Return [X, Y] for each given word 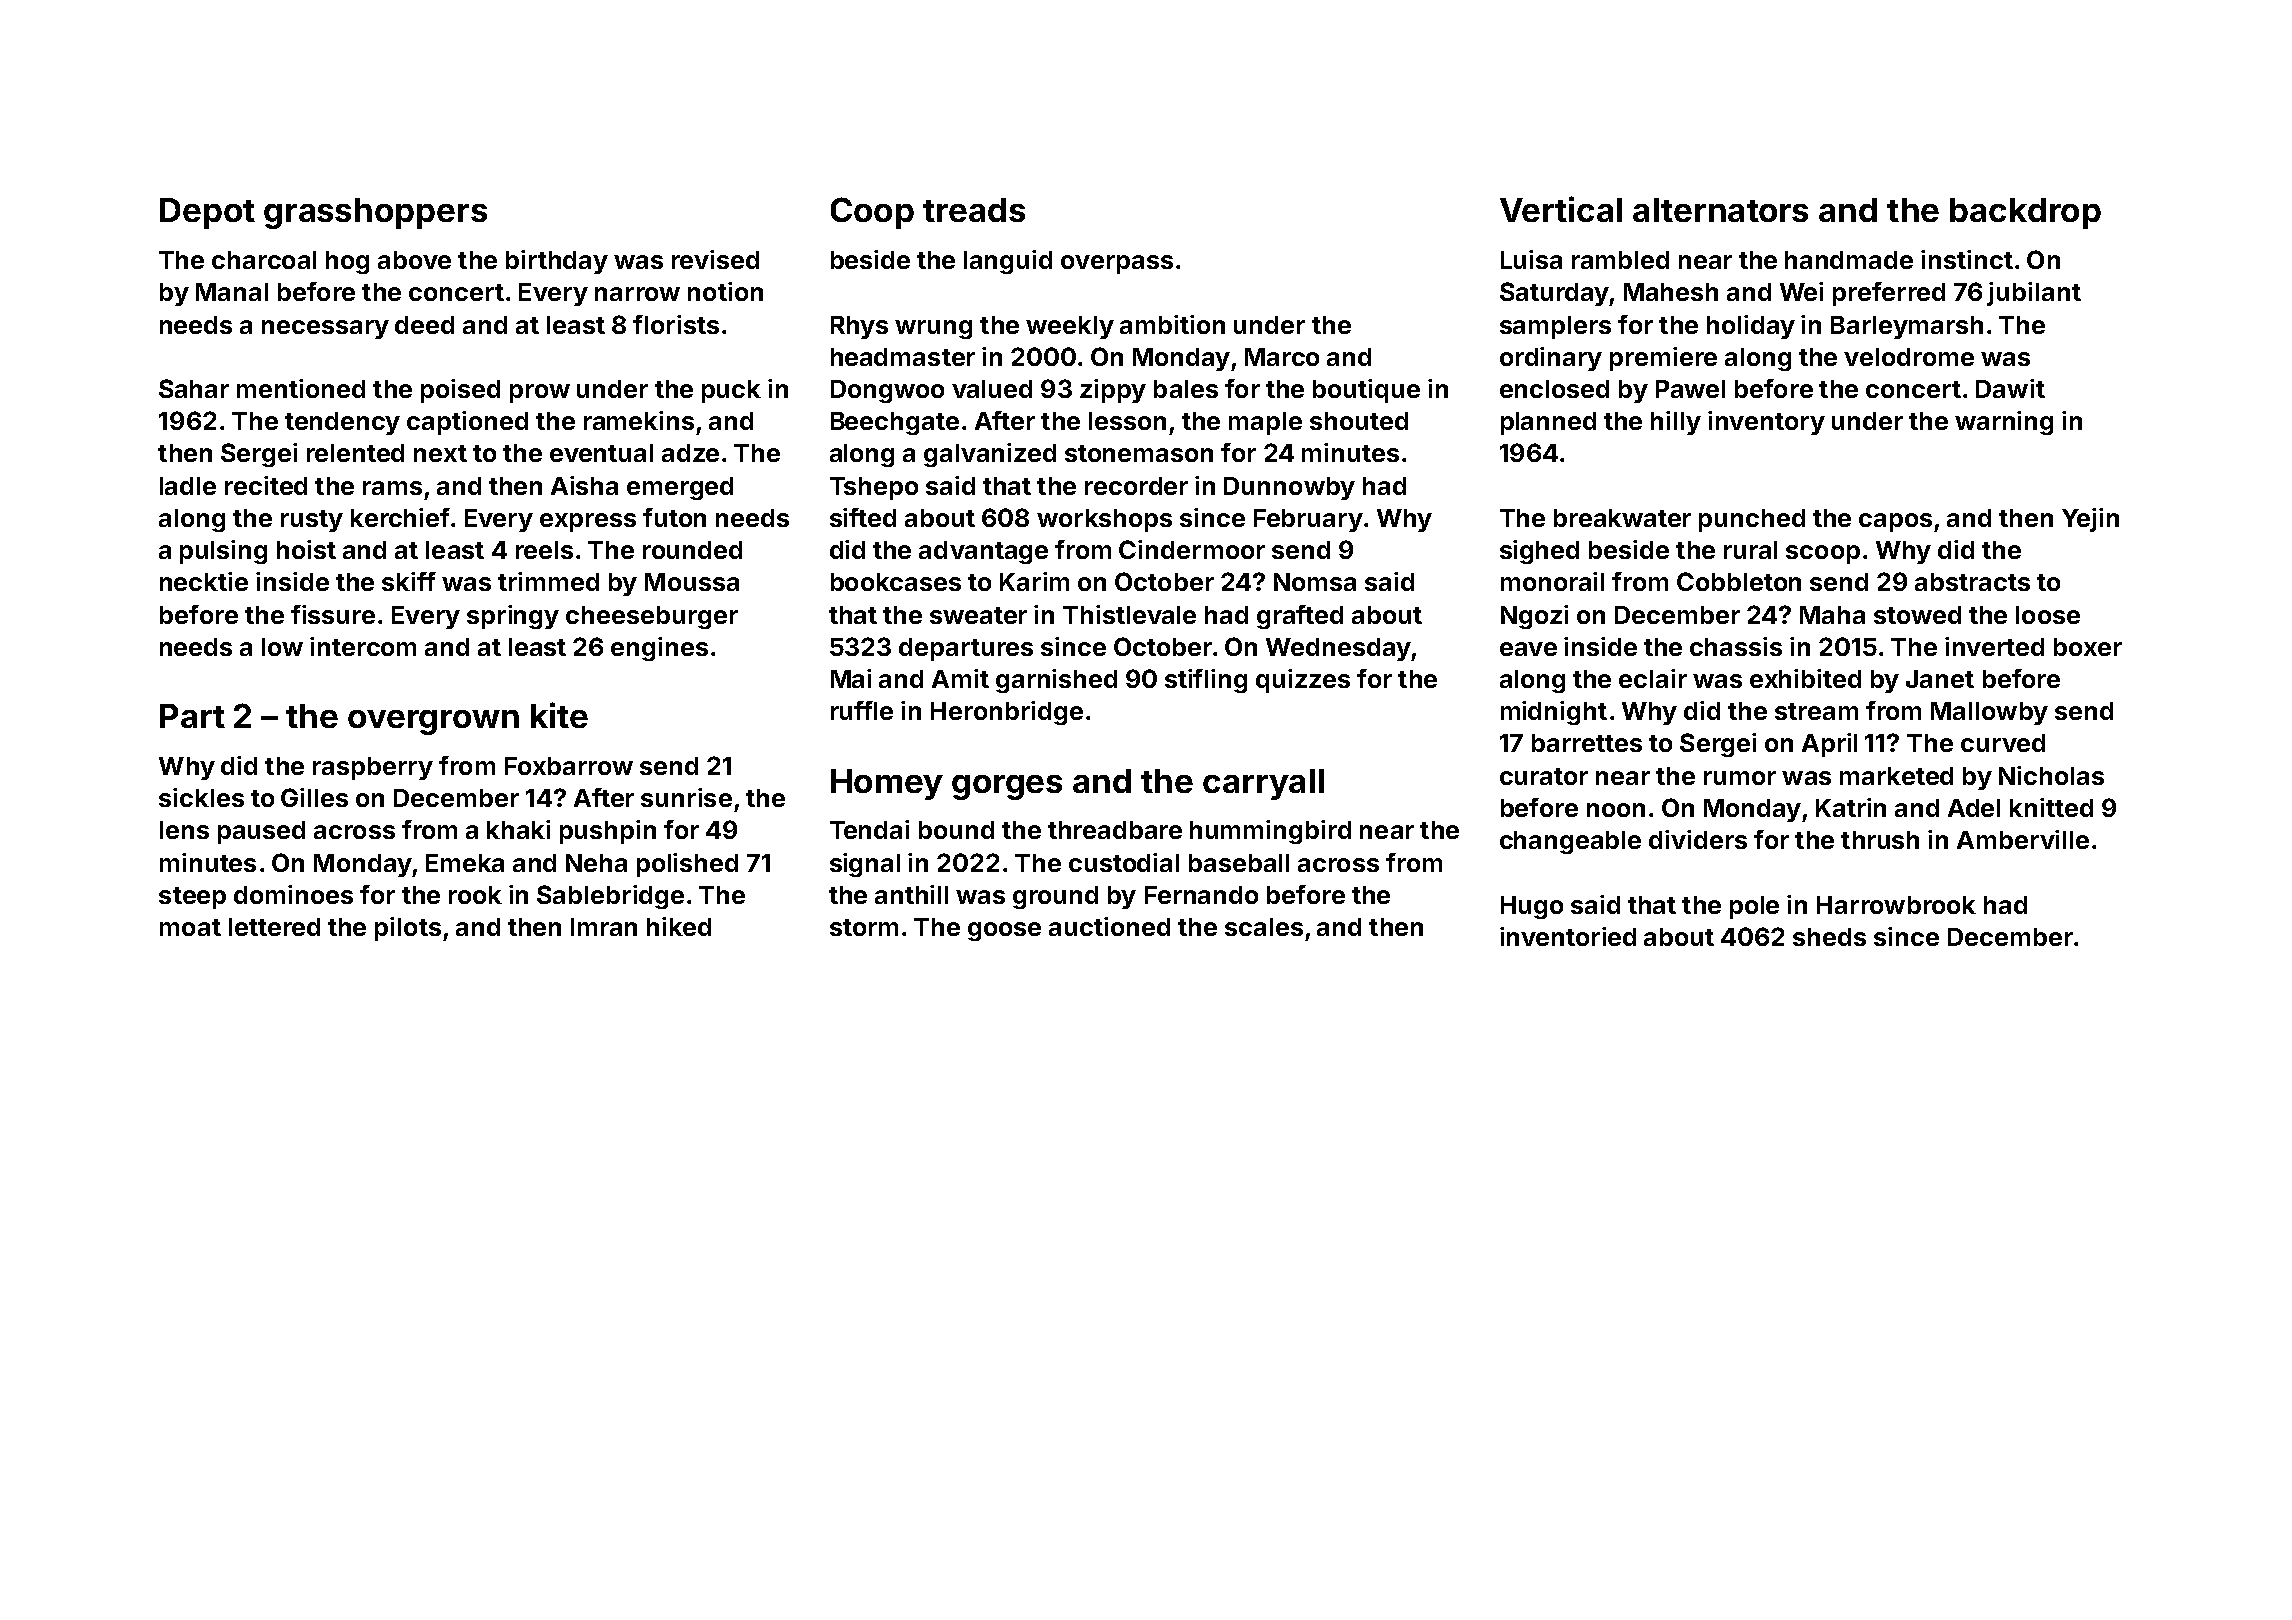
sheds [1829, 937]
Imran [604, 927]
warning [2004, 423]
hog [347, 262]
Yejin [2090, 520]
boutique [1366, 391]
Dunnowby [1289, 488]
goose [1004, 931]
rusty [312, 521]
